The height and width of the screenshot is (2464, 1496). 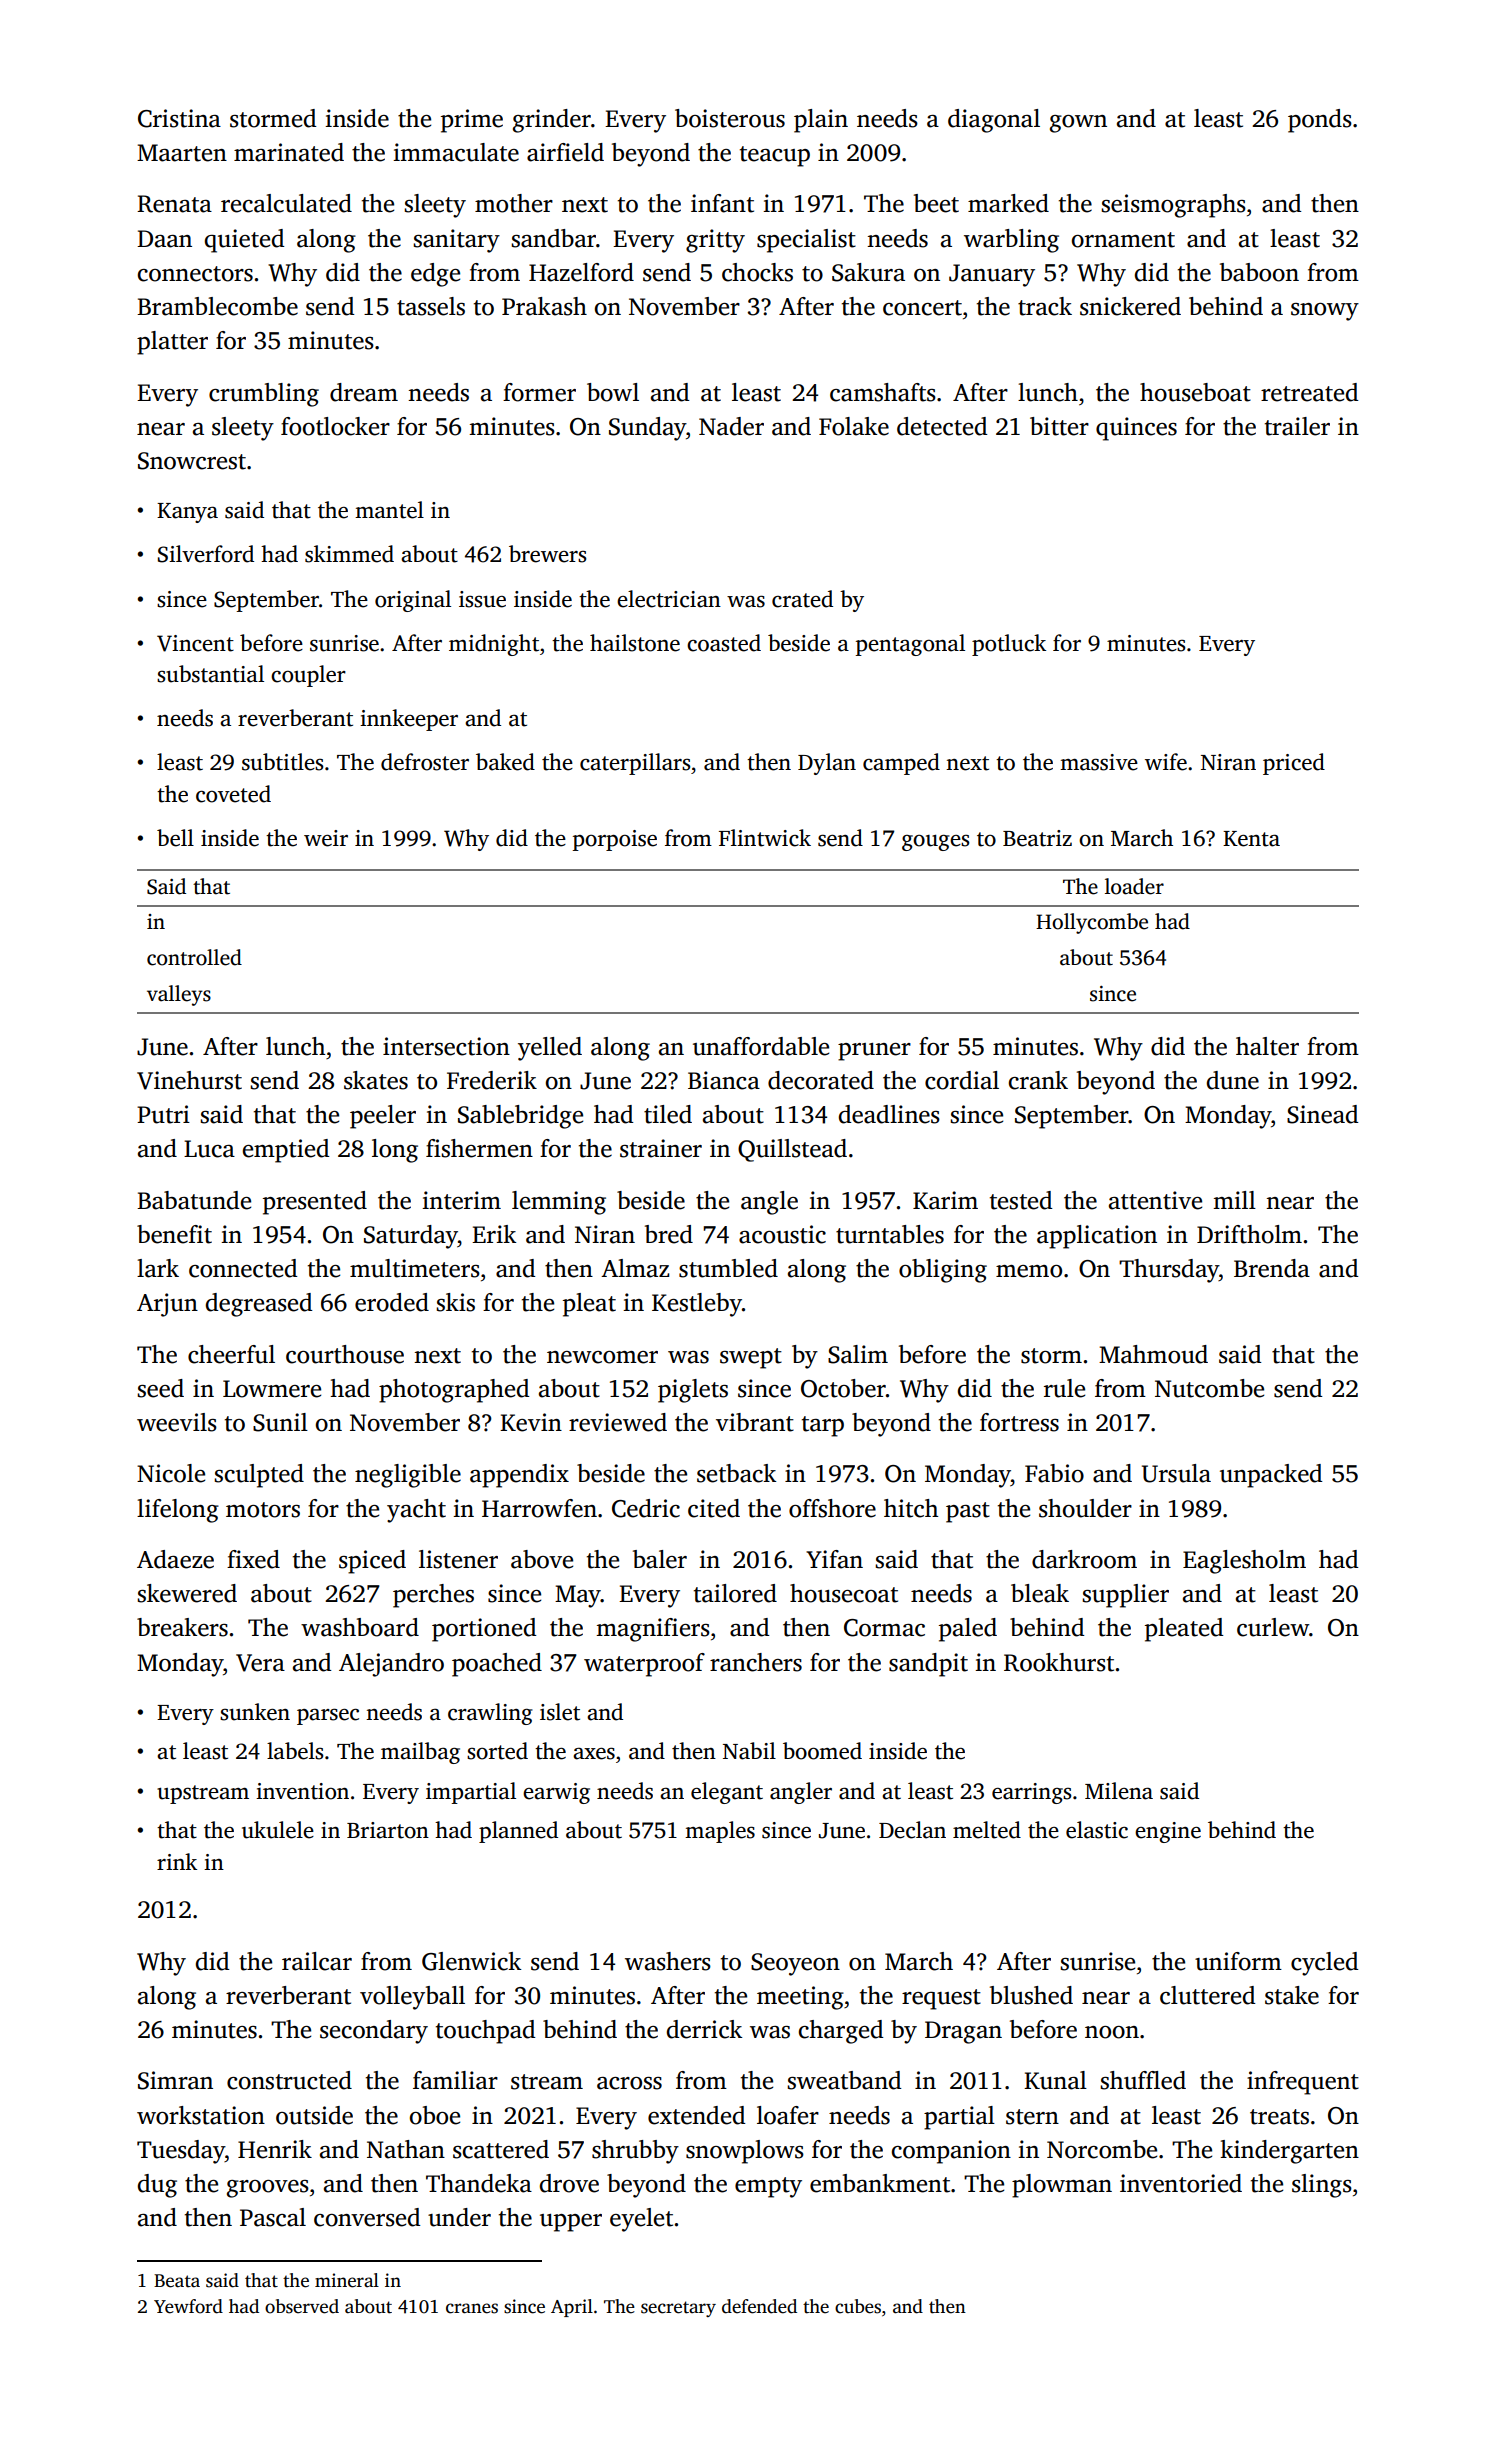 What do you see at coordinates (635, 764) in the screenshot?
I see `caterpillars` at bounding box center [635, 764].
